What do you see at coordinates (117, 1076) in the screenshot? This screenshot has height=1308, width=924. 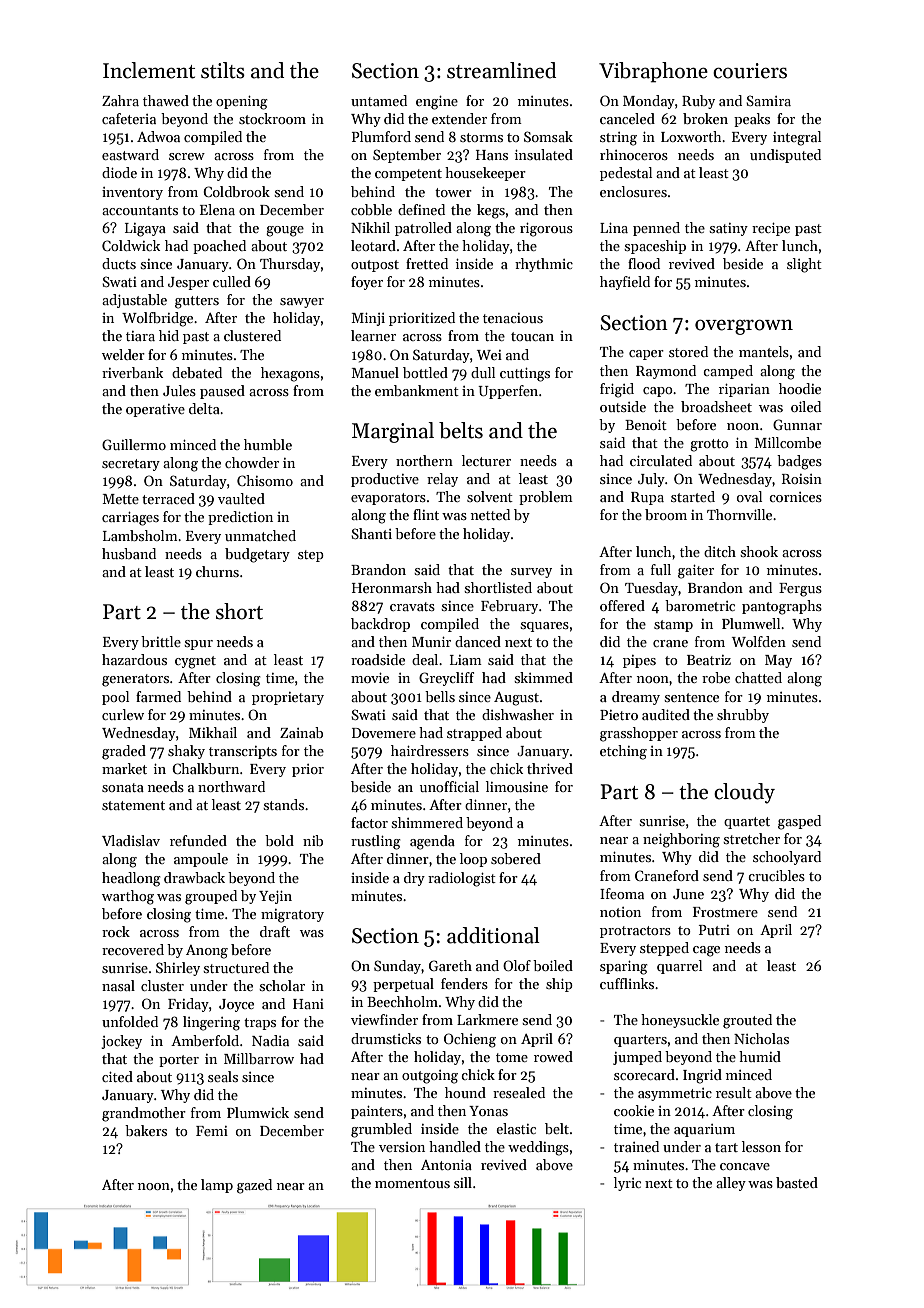 I see `cited` at bounding box center [117, 1076].
